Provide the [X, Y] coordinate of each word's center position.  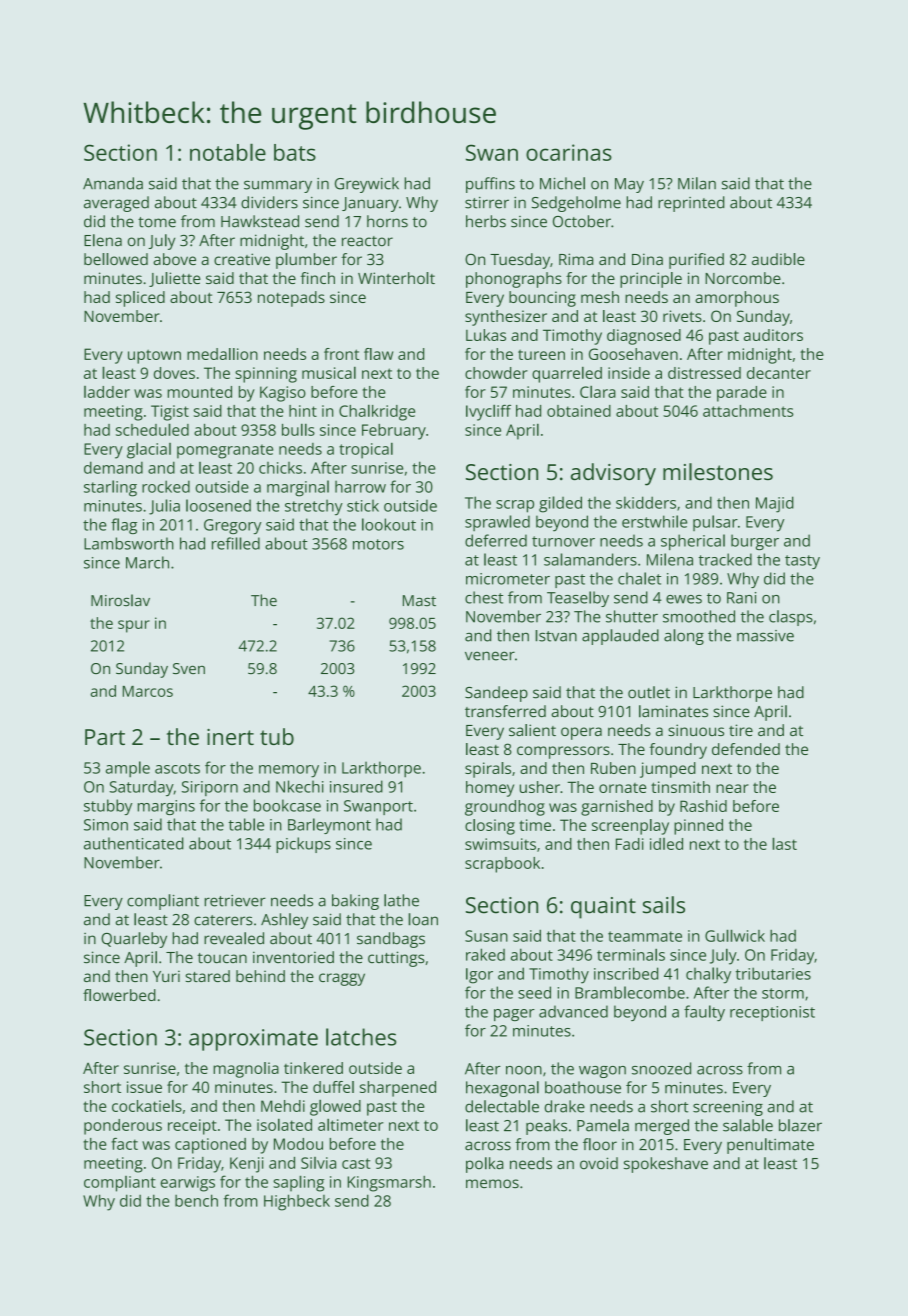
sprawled [497, 523]
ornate [622, 788]
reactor [367, 241]
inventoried [293, 957]
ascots [177, 768]
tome [157, 222]
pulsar [715, 523]
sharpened [398, 1089]
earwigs [188, 1184]
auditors [773, 335]
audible [778, 259]
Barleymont [329, 826]
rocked [166, 486]
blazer [800, 1125]
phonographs [514, 280]
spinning [266, 375]
